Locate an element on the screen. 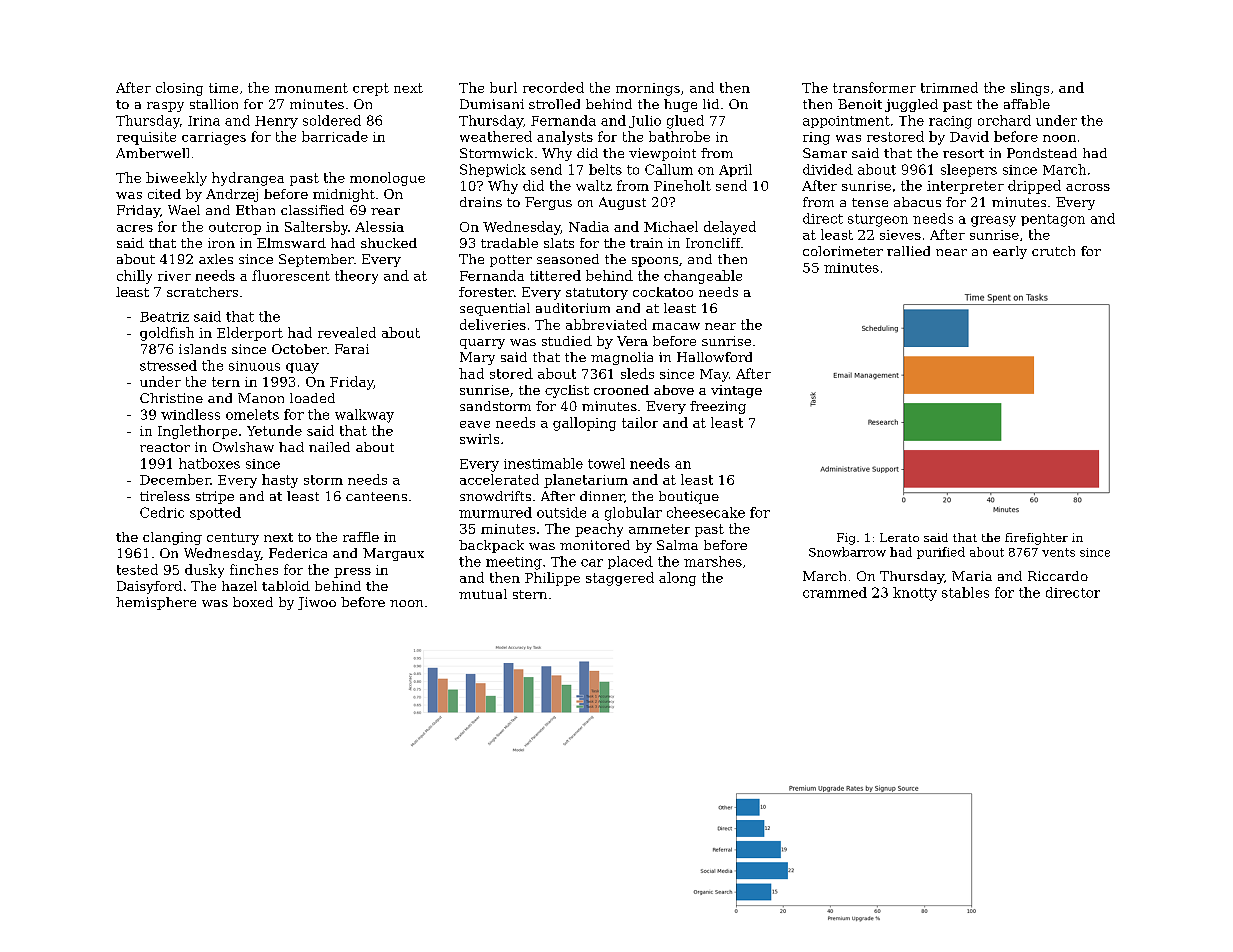 This screenshot has height=952, width=1233. rallied is located at coordinates (908, 251).
